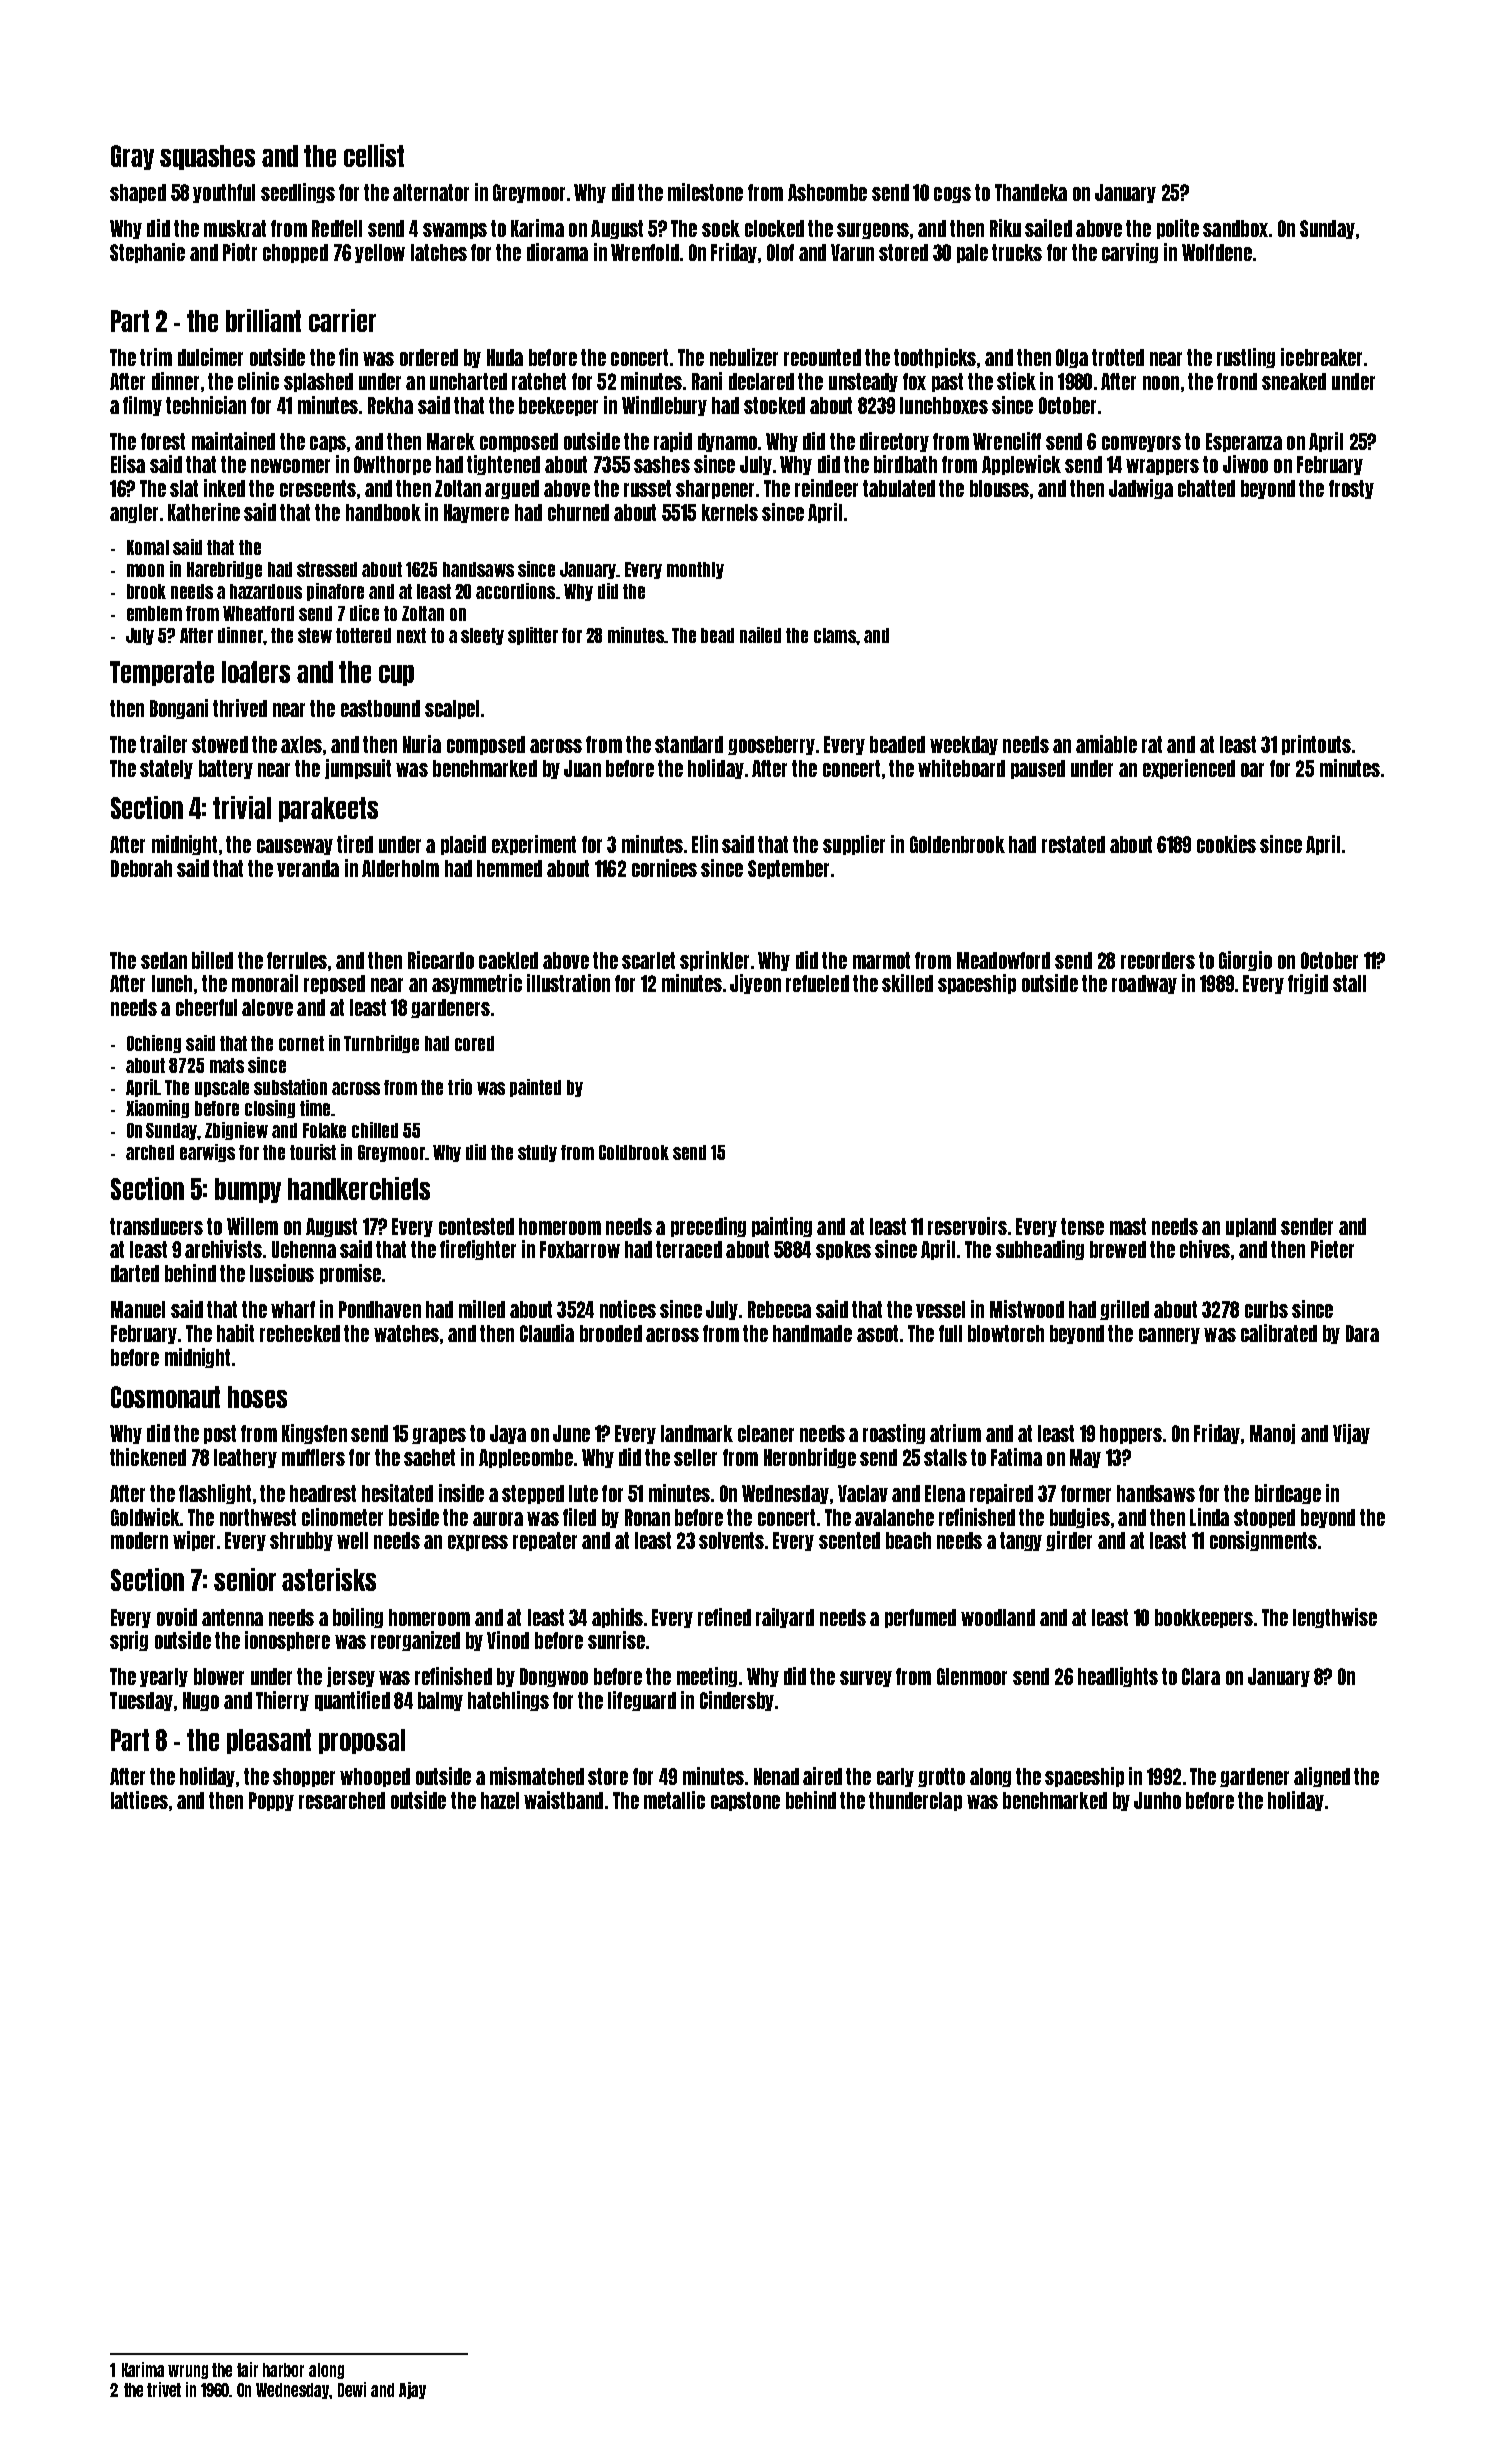 This image has width=1496, height=2464. What do you see at coordinates (1073, 844) in the image?
I see `restated` at bounding box center [1073, 844].
